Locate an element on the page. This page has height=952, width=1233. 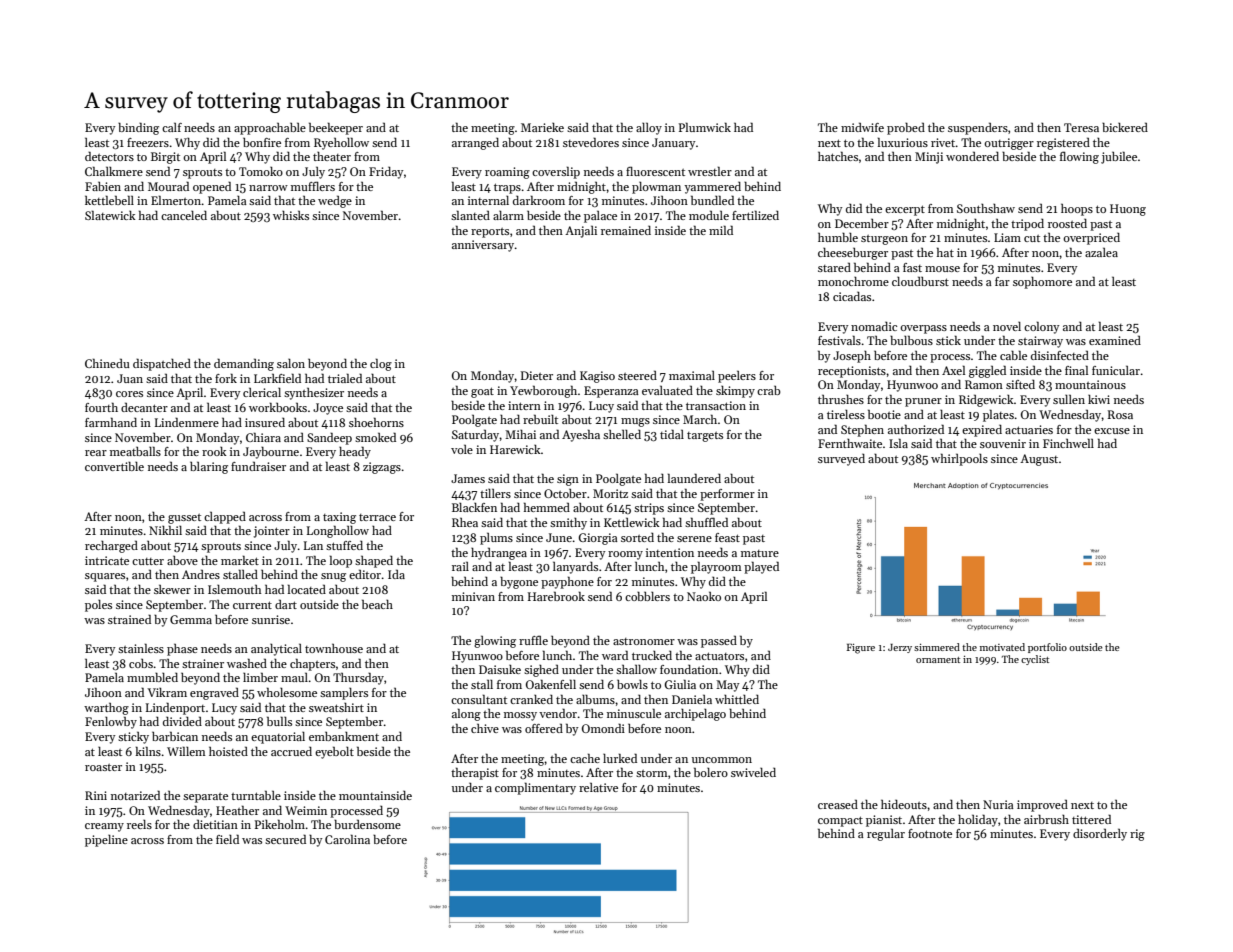
salon is located at coordinates (291, 363).
